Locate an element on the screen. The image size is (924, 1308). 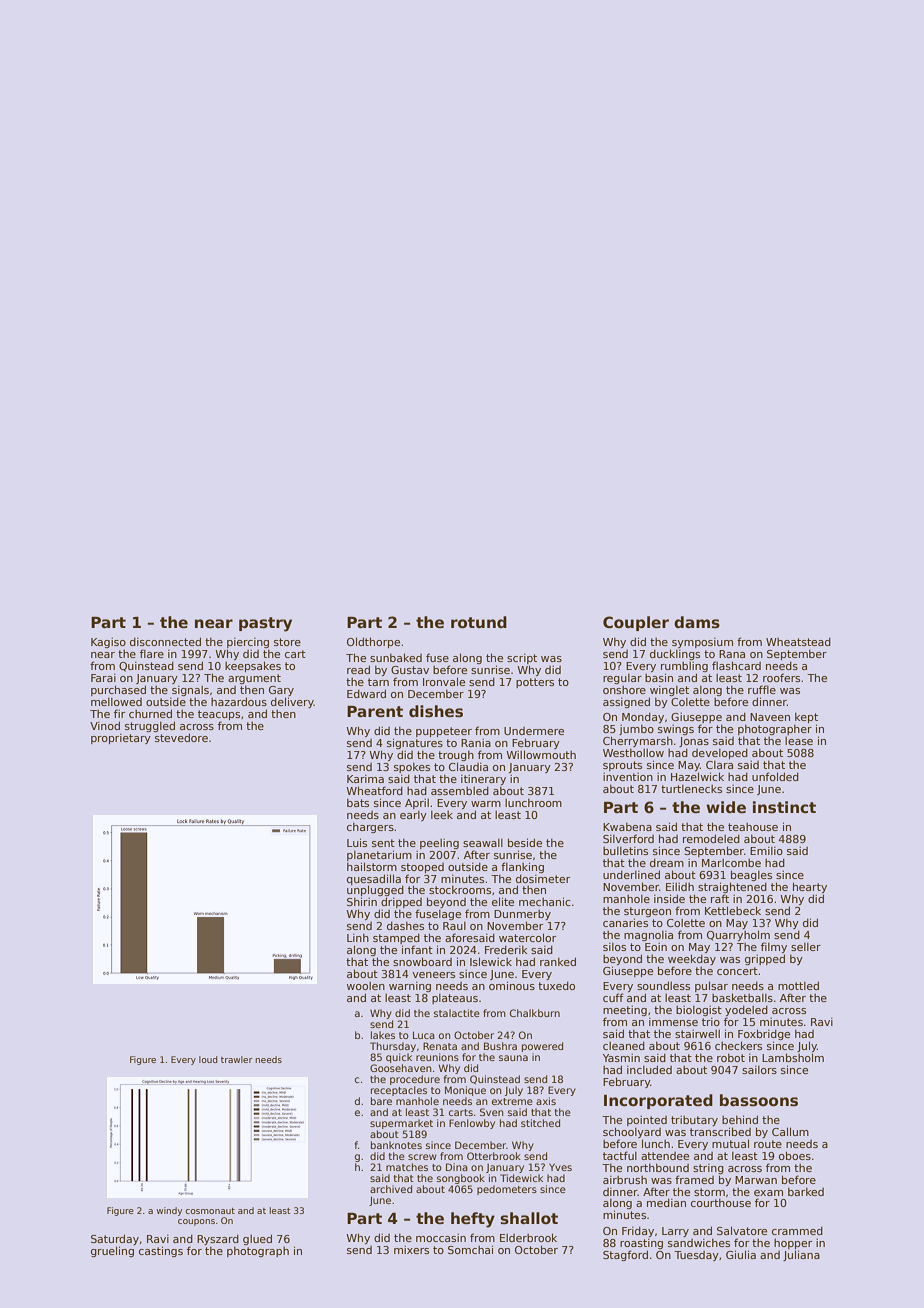
sent is located at coordinates (383, 843).
